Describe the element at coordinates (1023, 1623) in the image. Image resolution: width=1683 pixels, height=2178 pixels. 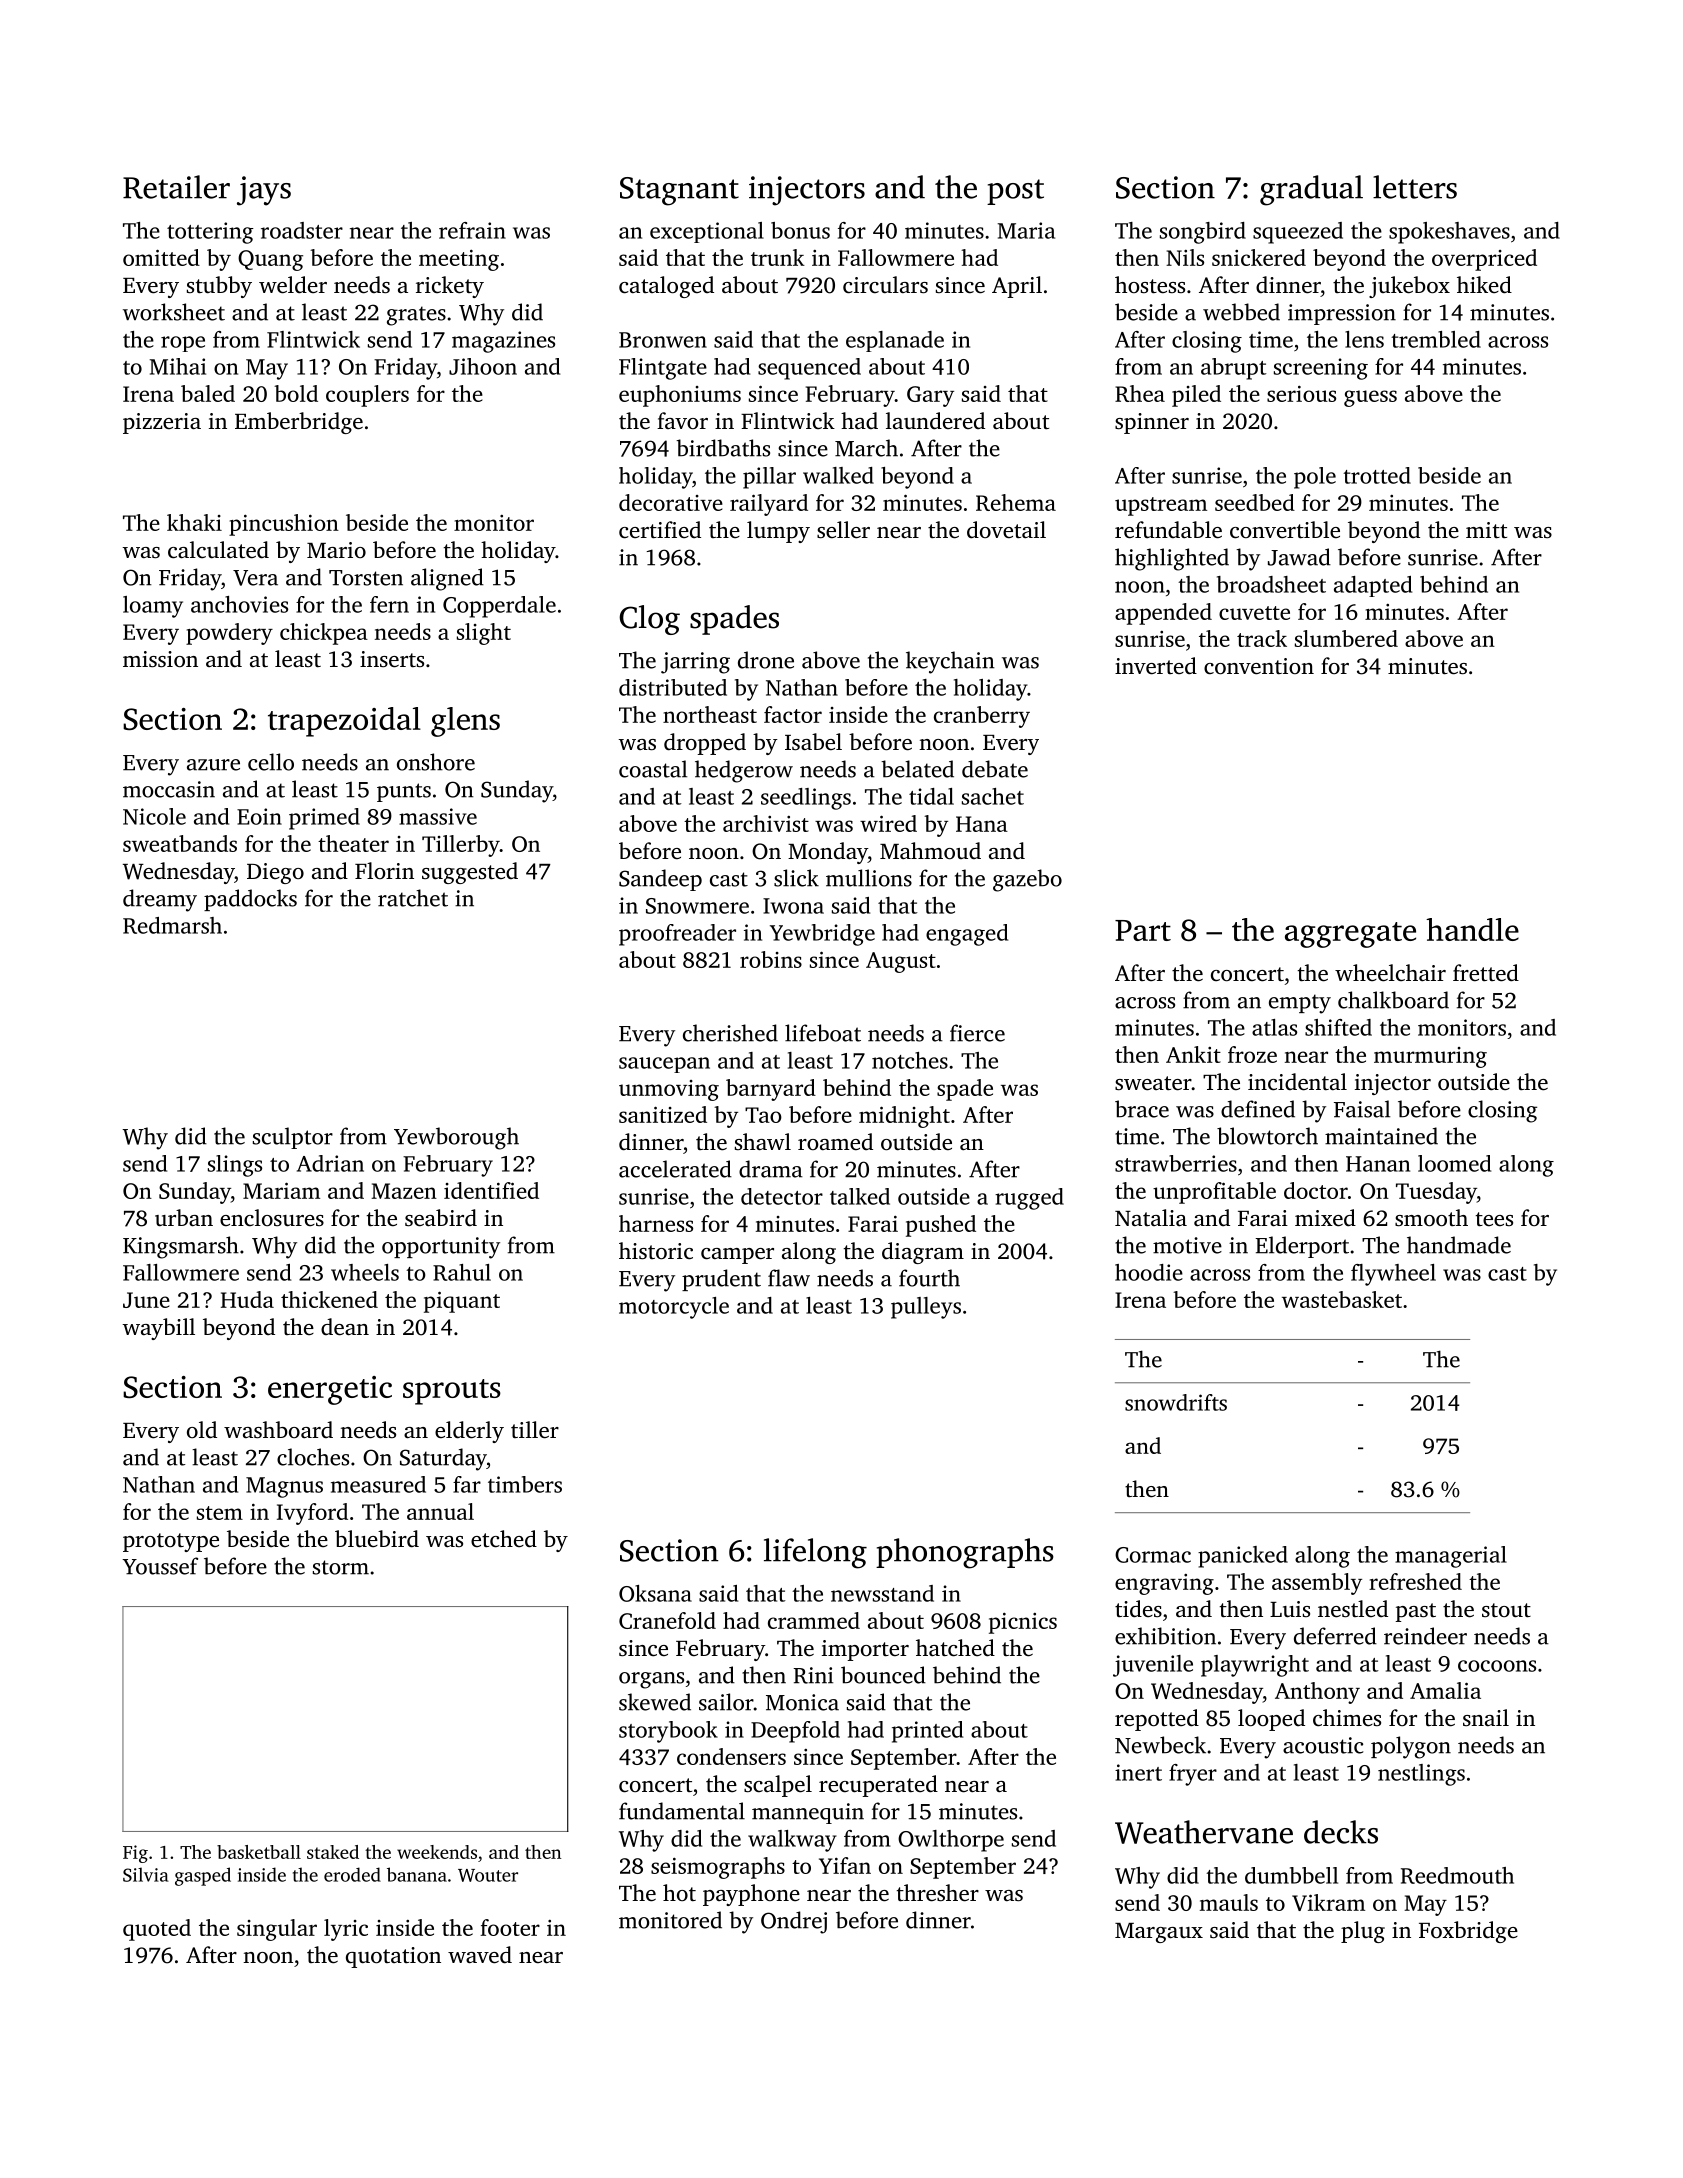
I see `picnics` at that location.
